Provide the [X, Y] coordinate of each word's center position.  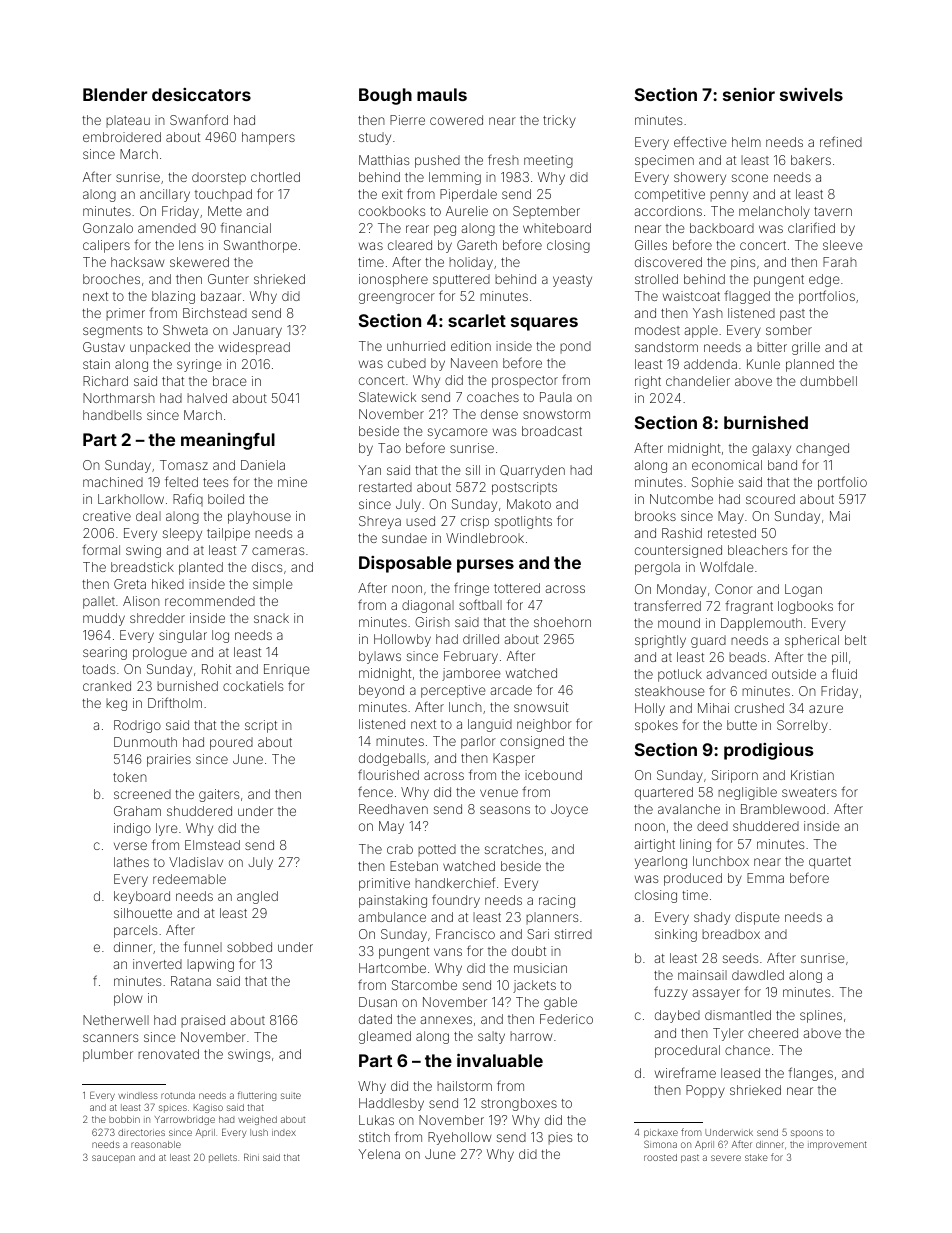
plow [128, 999]
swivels [811, 94]
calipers [106, 246]
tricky [559, 121]
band [782, 465]
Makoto [529, 504]
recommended [210, 601]
